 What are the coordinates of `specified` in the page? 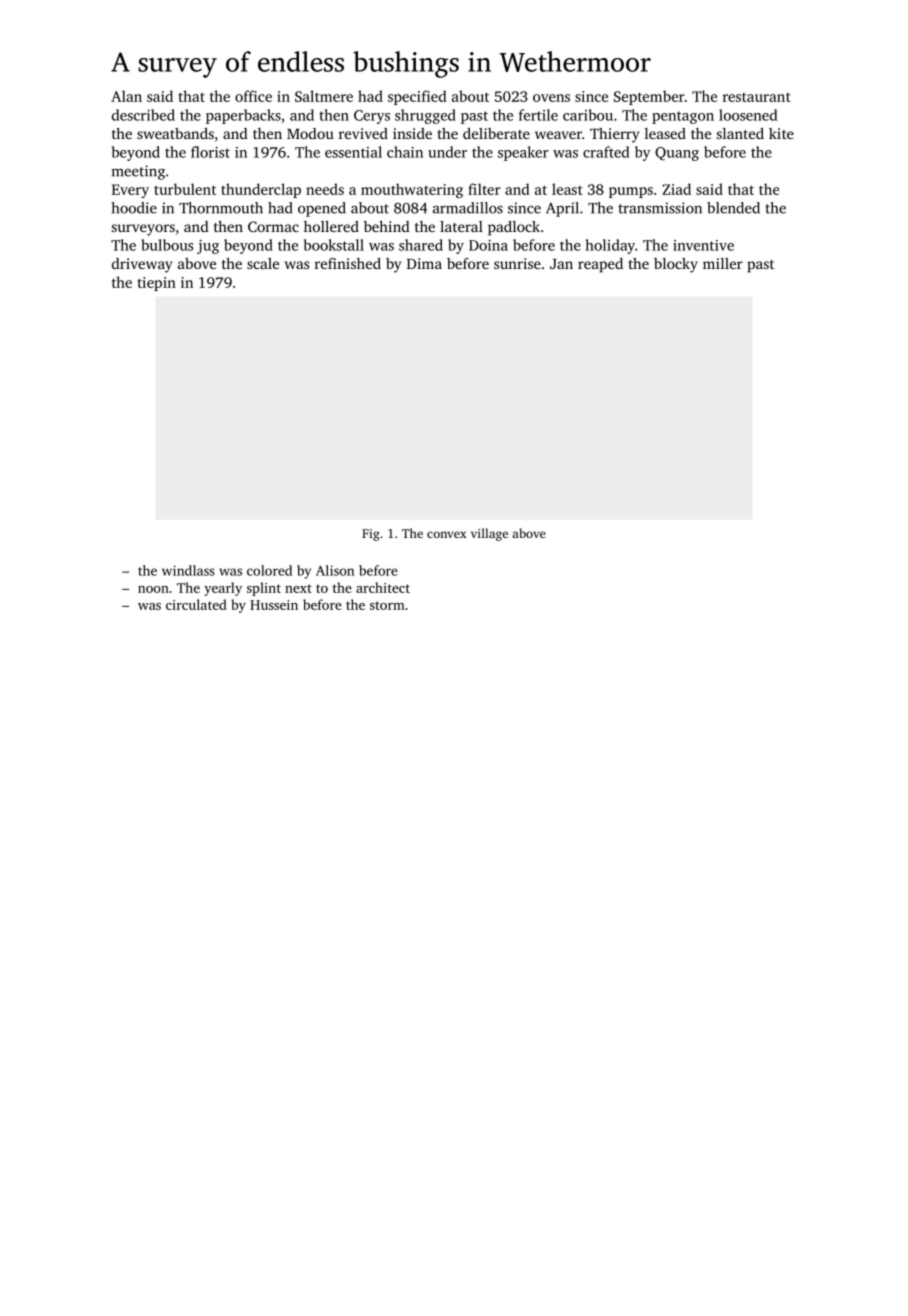 It's located at (417, 97).
